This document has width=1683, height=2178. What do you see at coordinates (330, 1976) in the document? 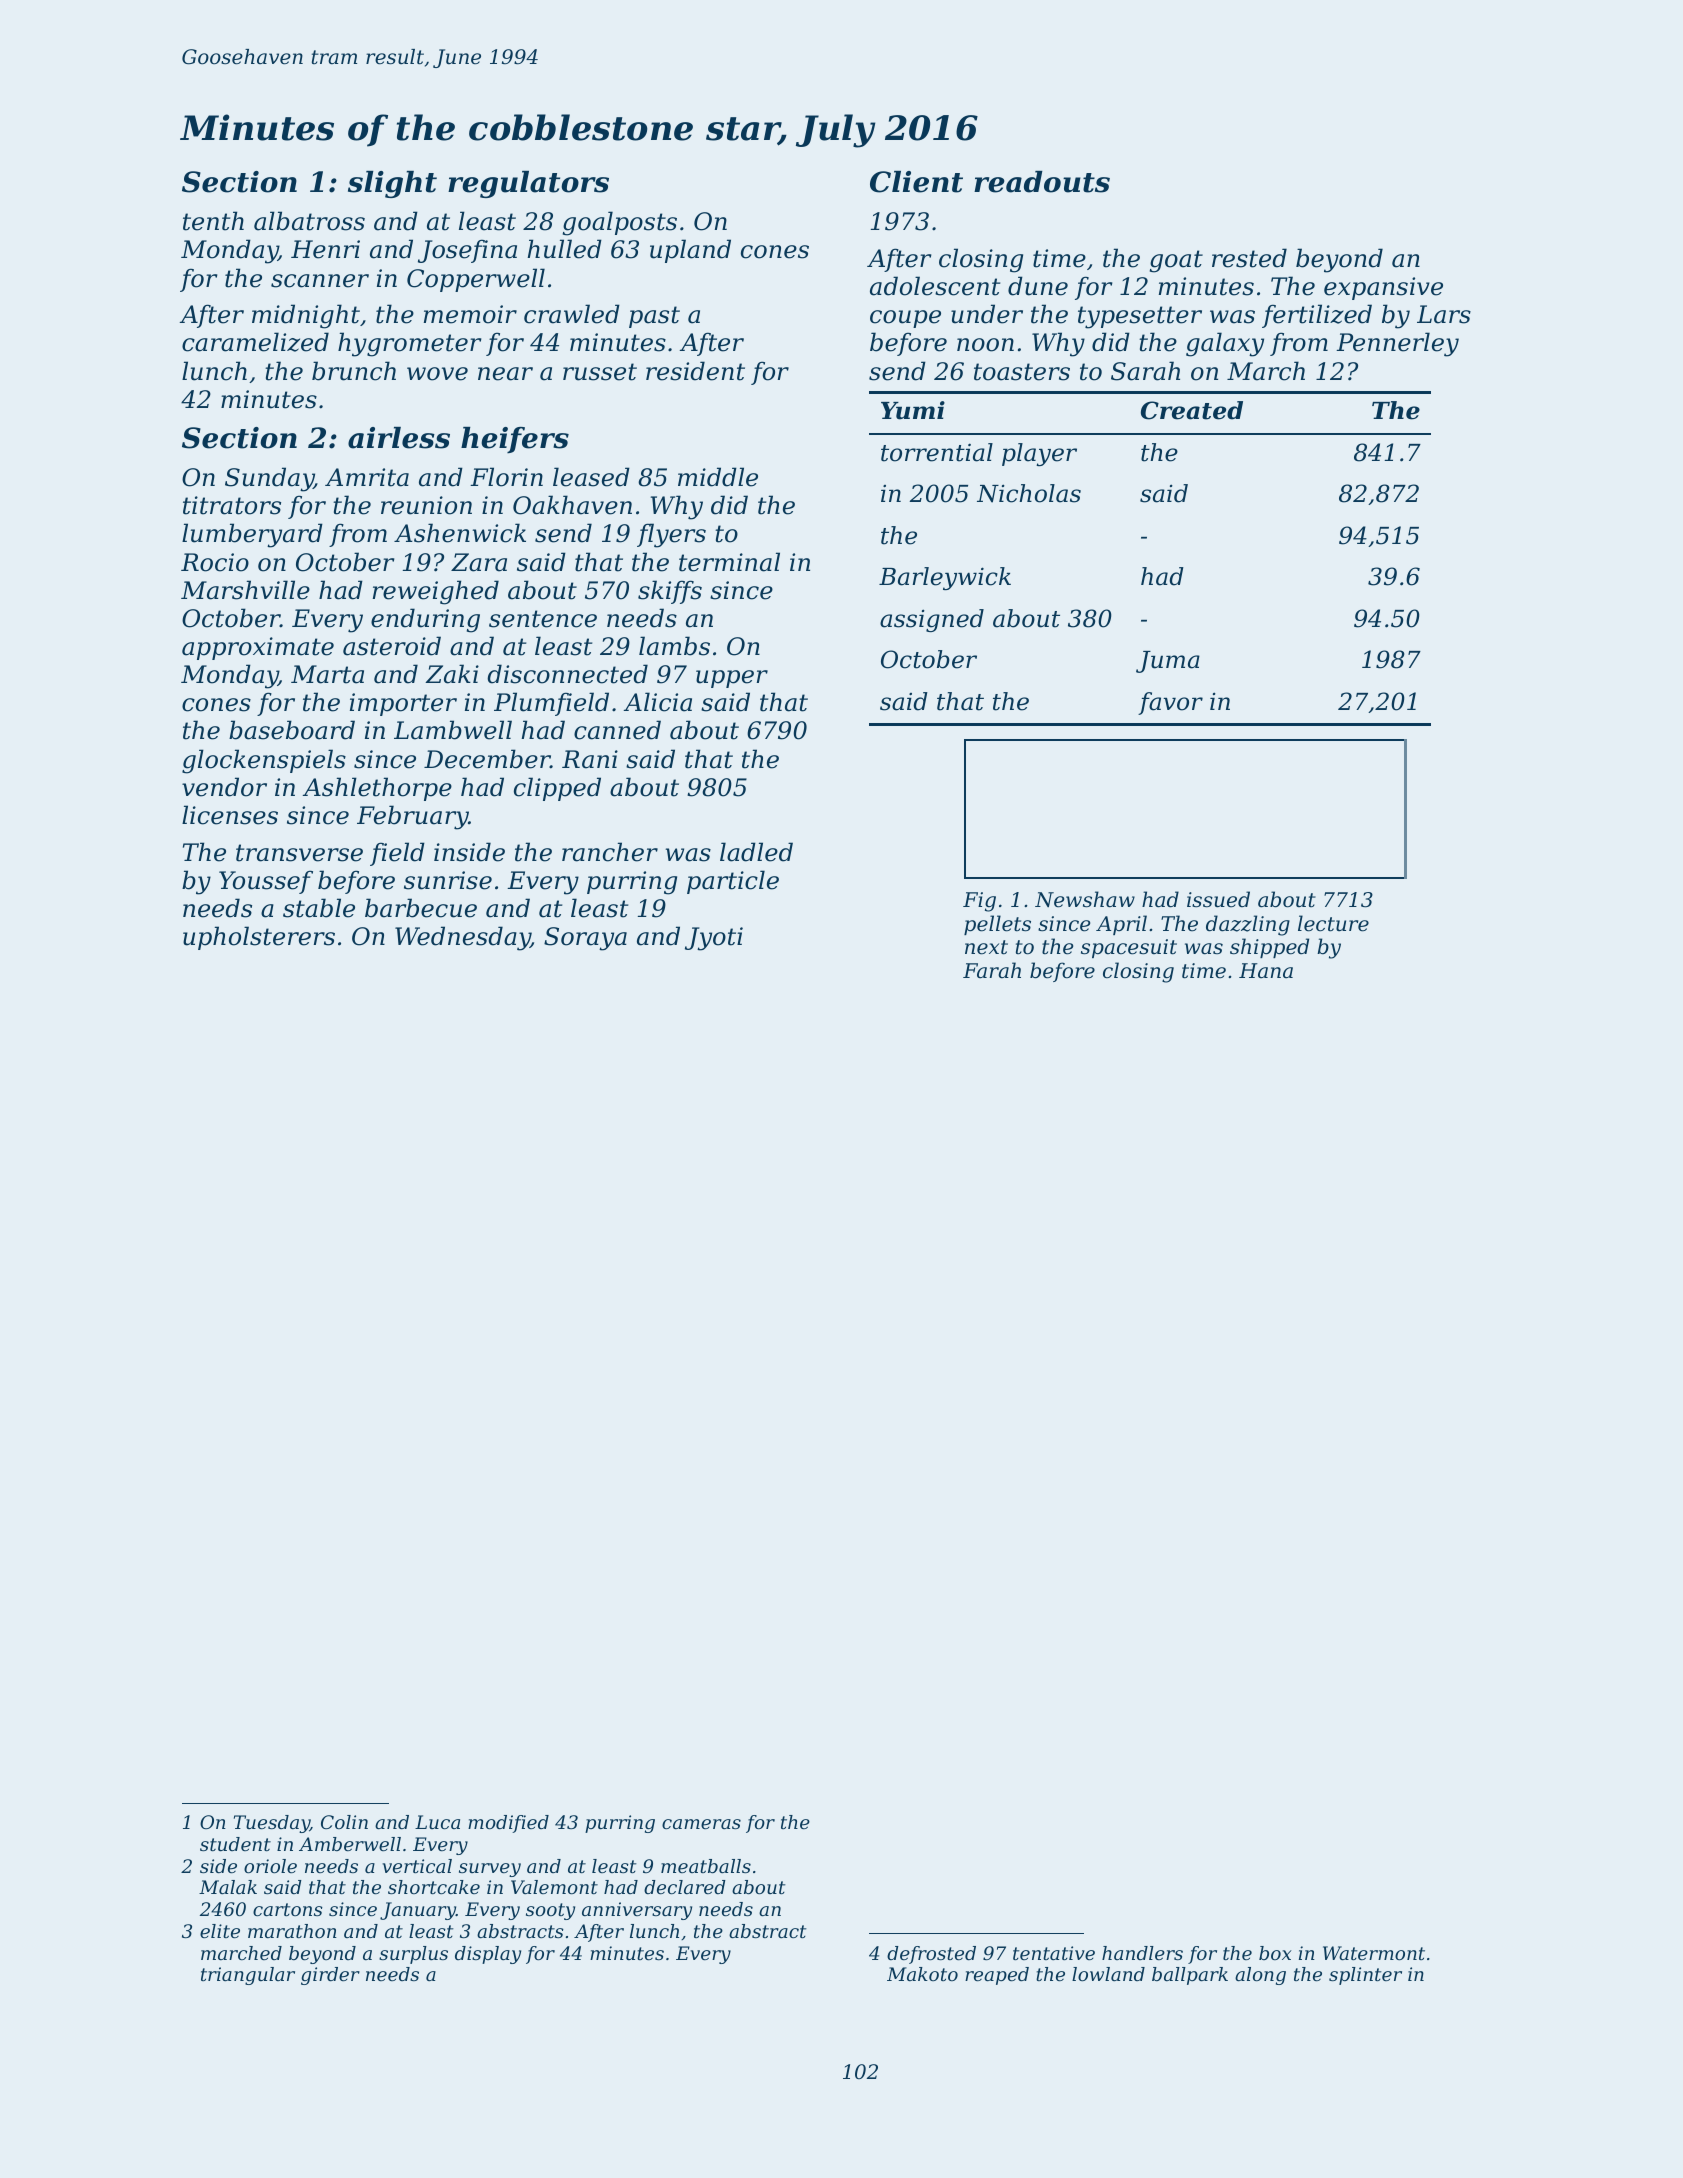
I see `girder` at bounding box center [330, 1976].
